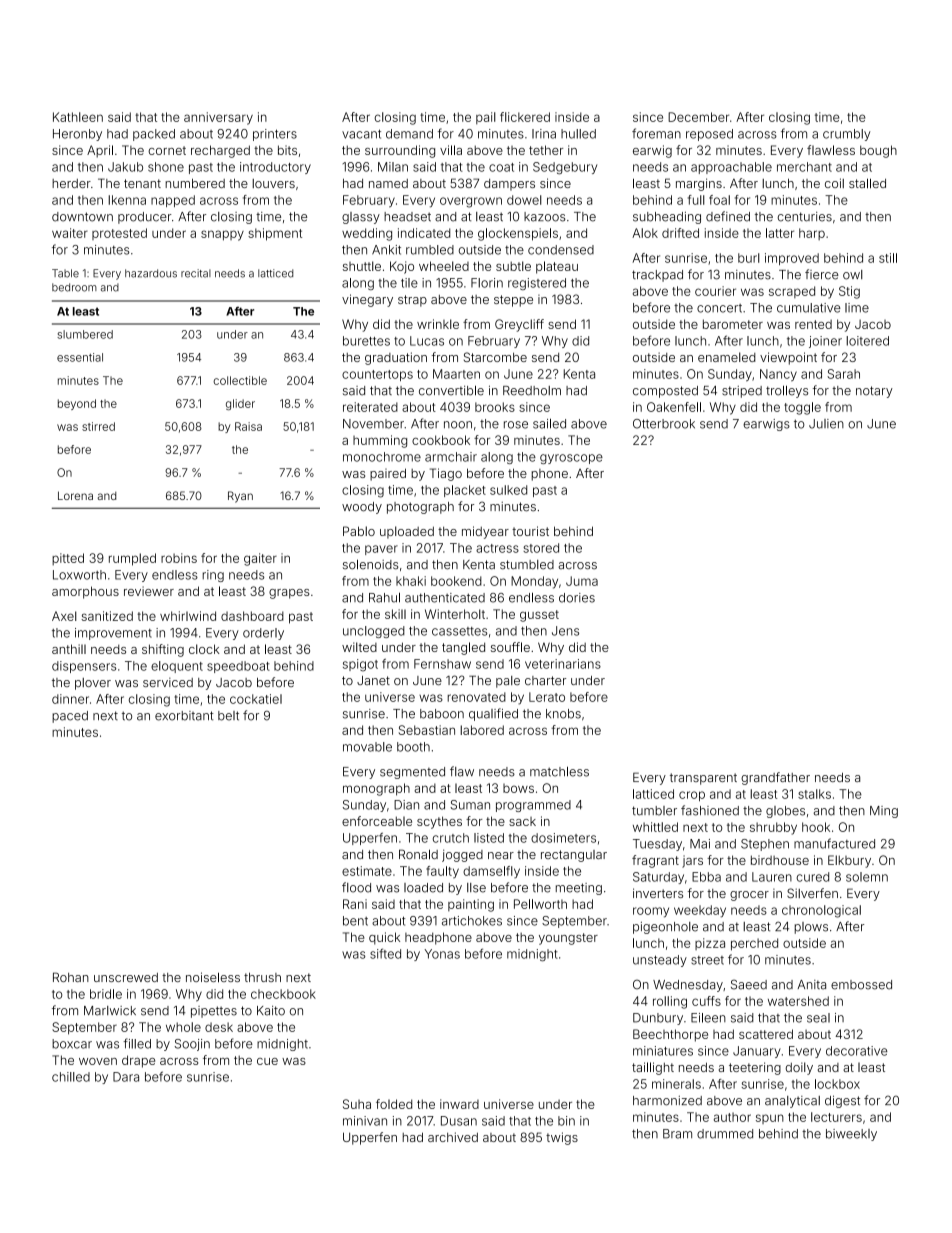  I want to click on composted, so click(665, 392).
